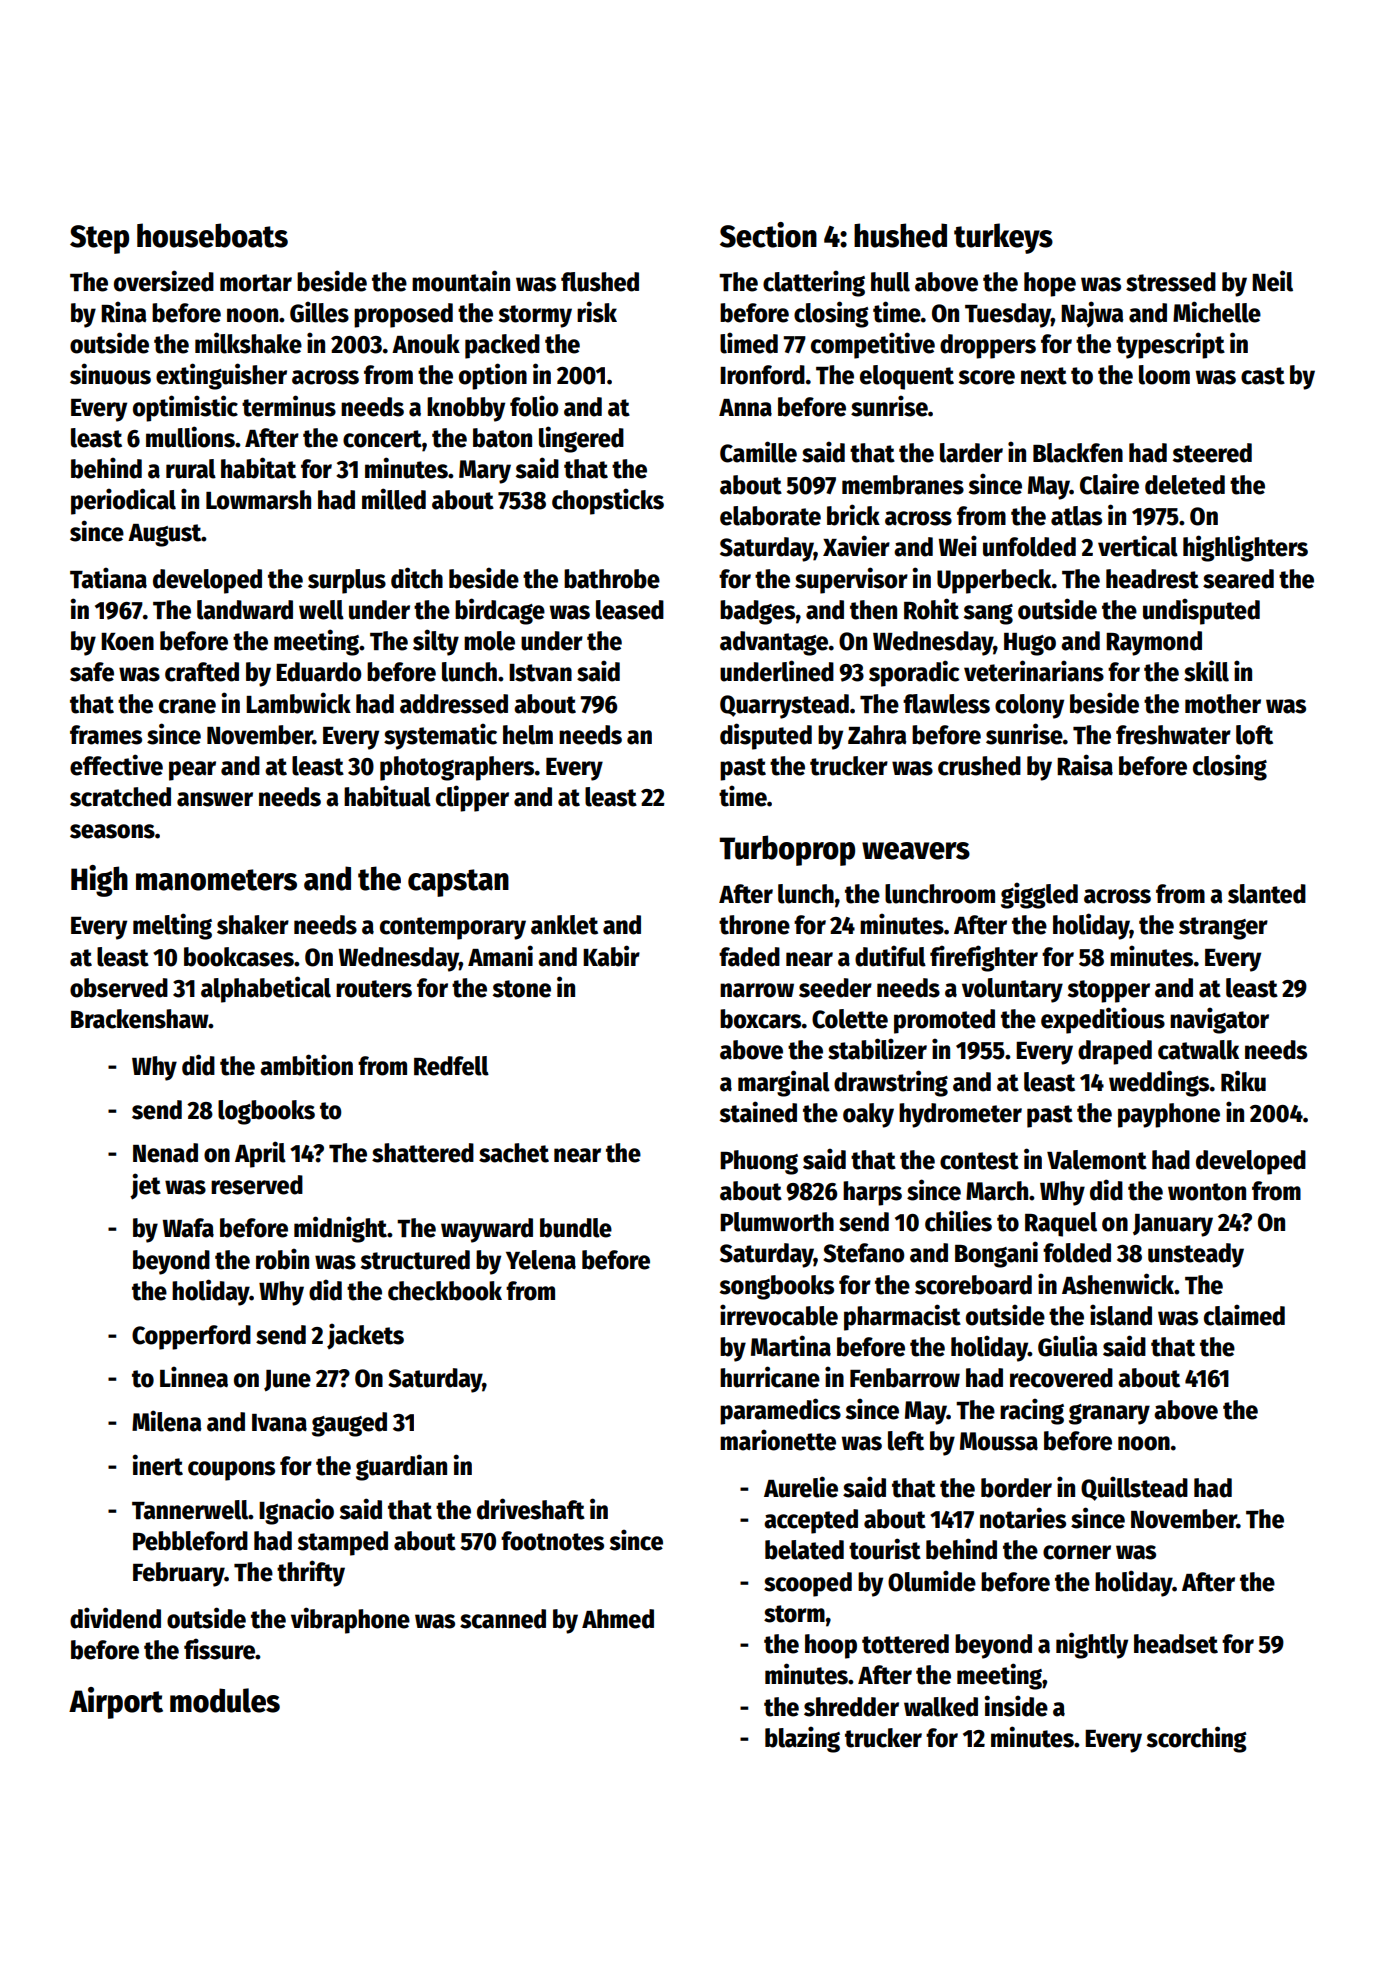 This image has width=1386, height=1969. I want to click on shaker, so click(253, 925).
